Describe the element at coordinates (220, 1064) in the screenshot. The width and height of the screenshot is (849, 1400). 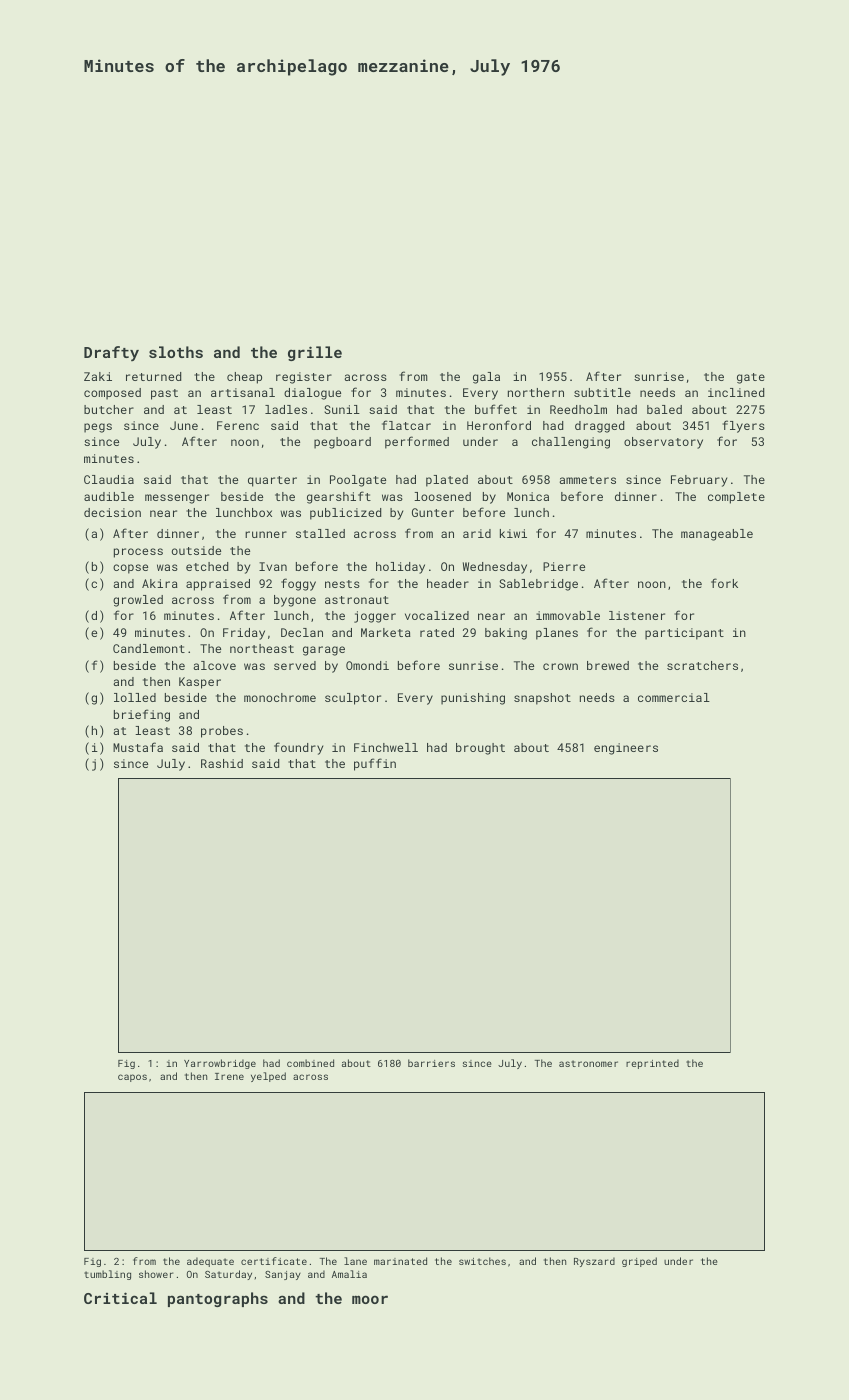
I see `Yarrowbridge` at that location.
